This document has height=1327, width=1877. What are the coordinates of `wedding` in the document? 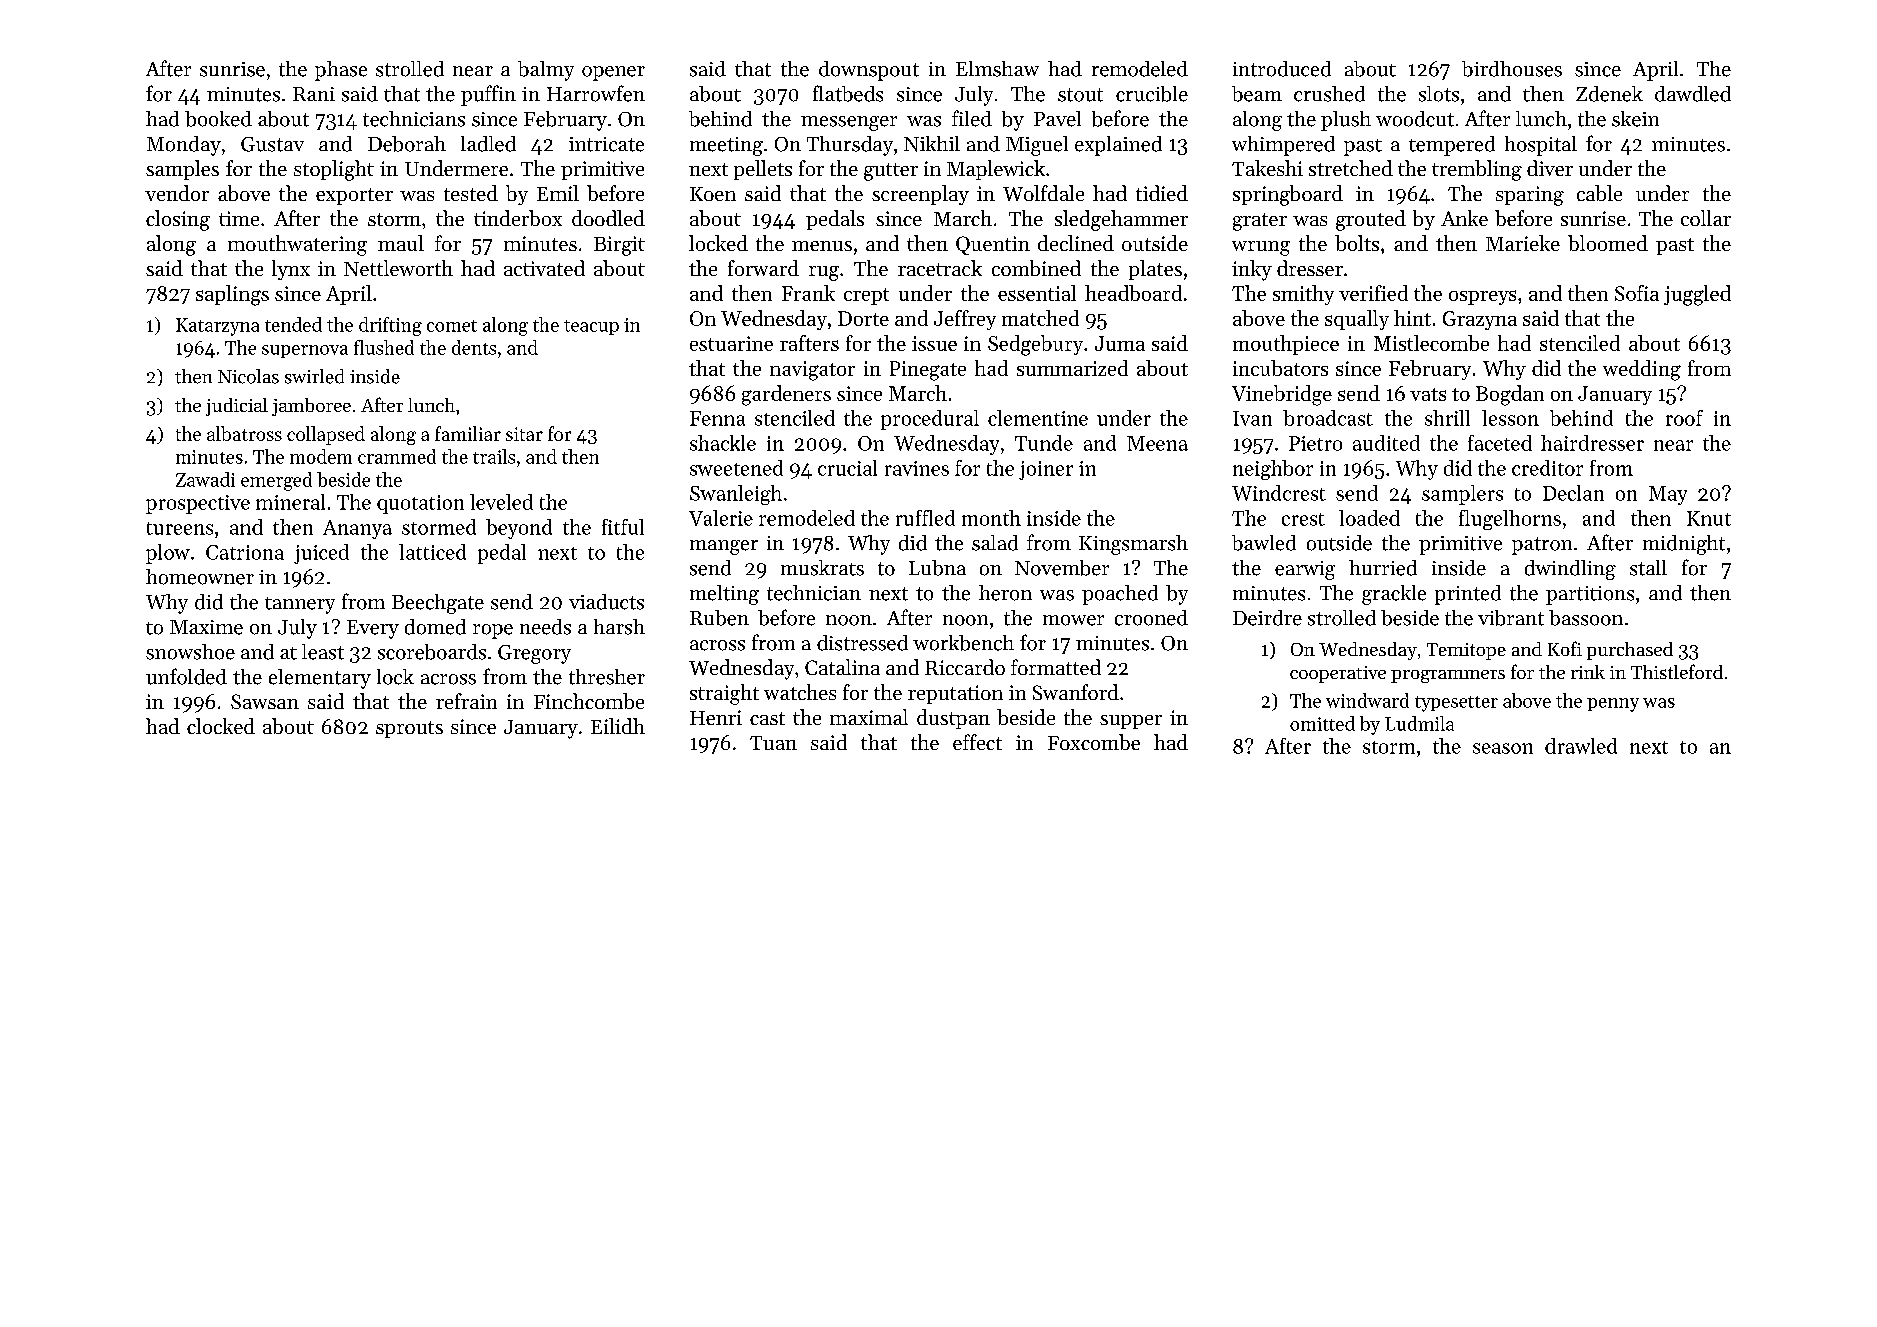 It's located at (1642, 370).
